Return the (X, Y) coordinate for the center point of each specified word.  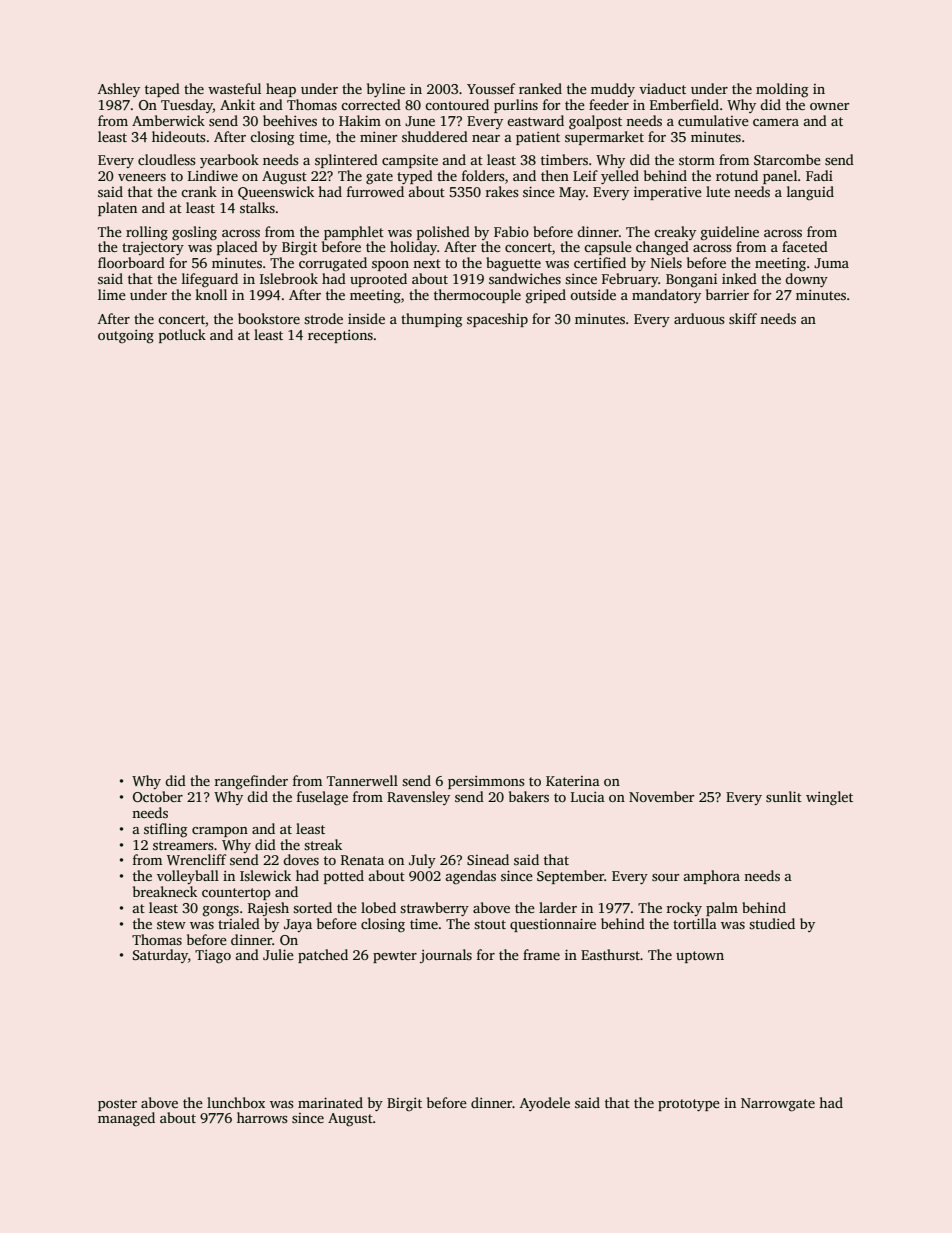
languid (810, 193)
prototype (689, 1105)
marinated (330, 1102)
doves (301, 859)
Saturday (160, 956)
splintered (346, 161)
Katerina (573, 781)
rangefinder (251, 782)
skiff (743, 318)
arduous (699, 318)
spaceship (497, 320)
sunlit (784, 796)
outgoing (126, 337)
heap (281, 90)
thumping (431, 320)
